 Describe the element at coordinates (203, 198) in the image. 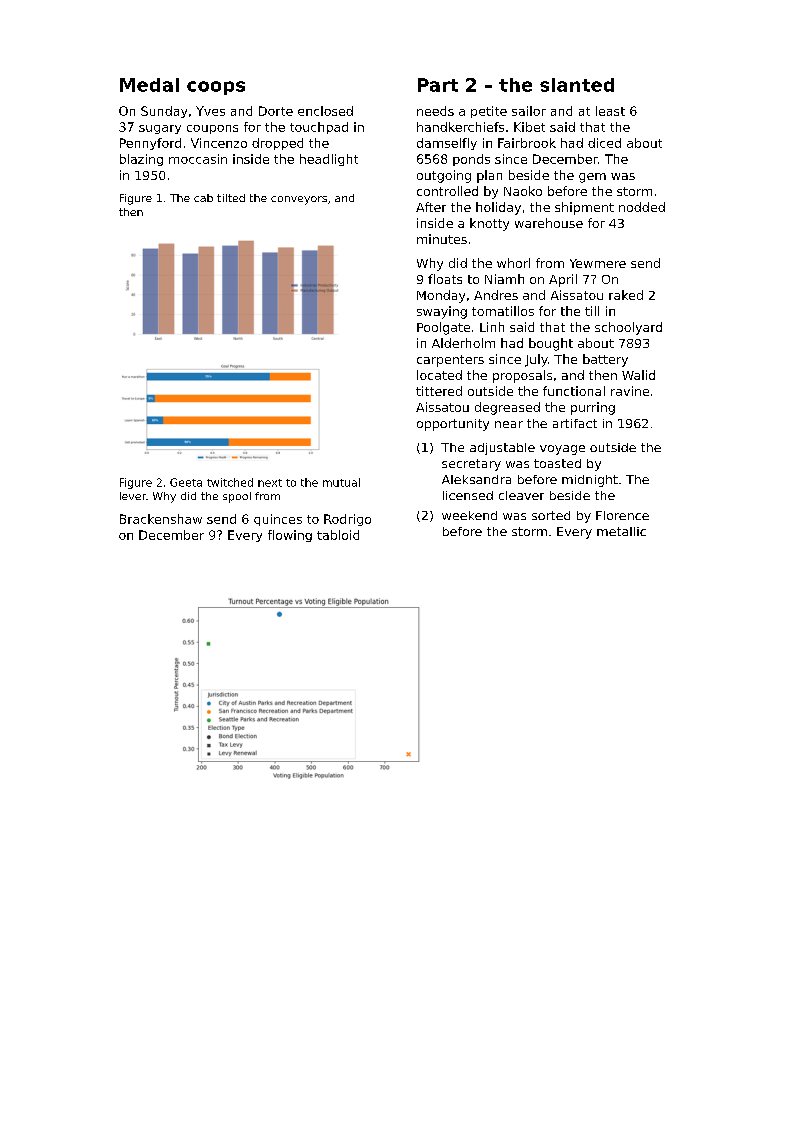

I see `cab` at that location.
